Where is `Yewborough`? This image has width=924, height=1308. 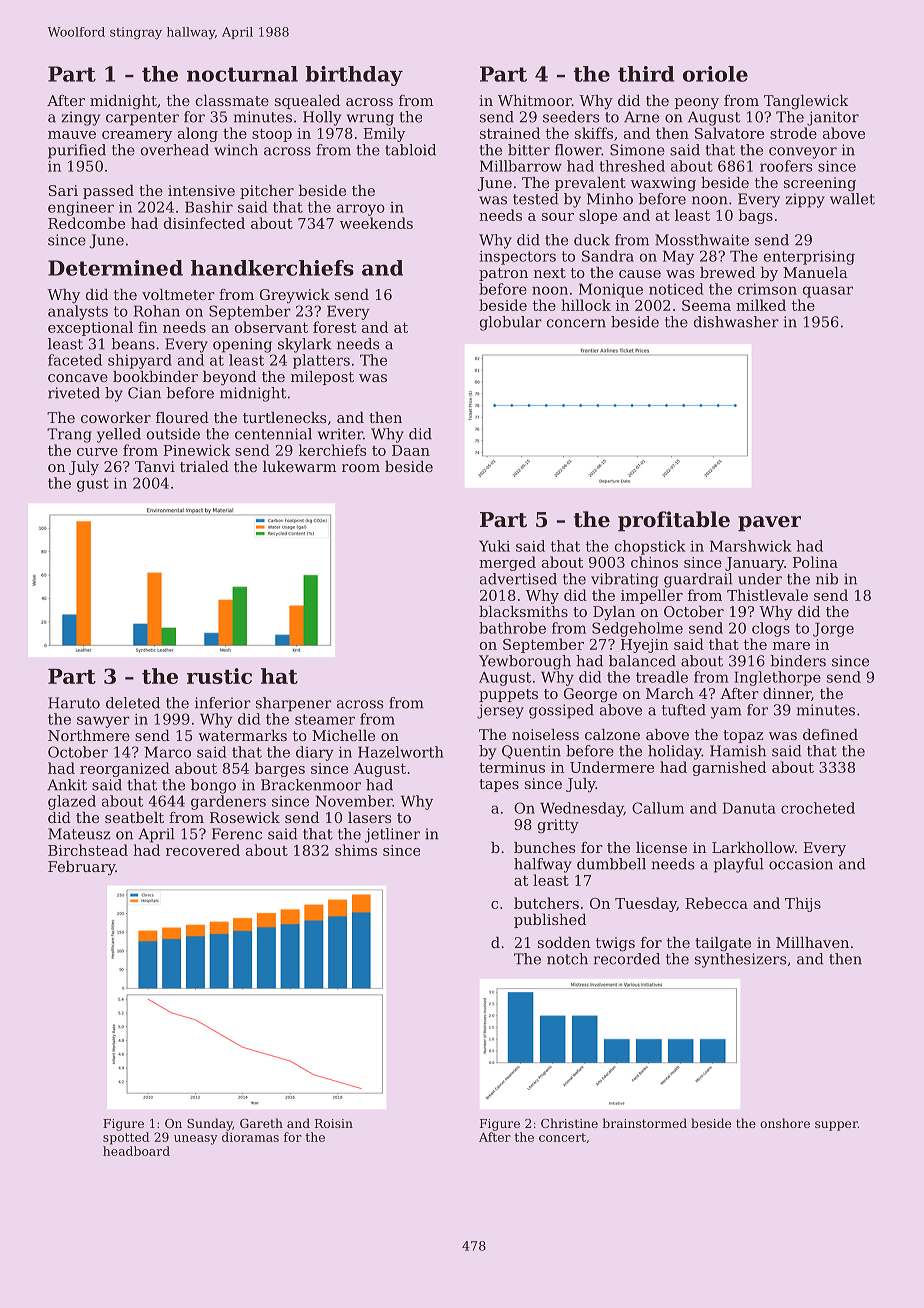
Yewborough is located at coordinates (525, 662).
